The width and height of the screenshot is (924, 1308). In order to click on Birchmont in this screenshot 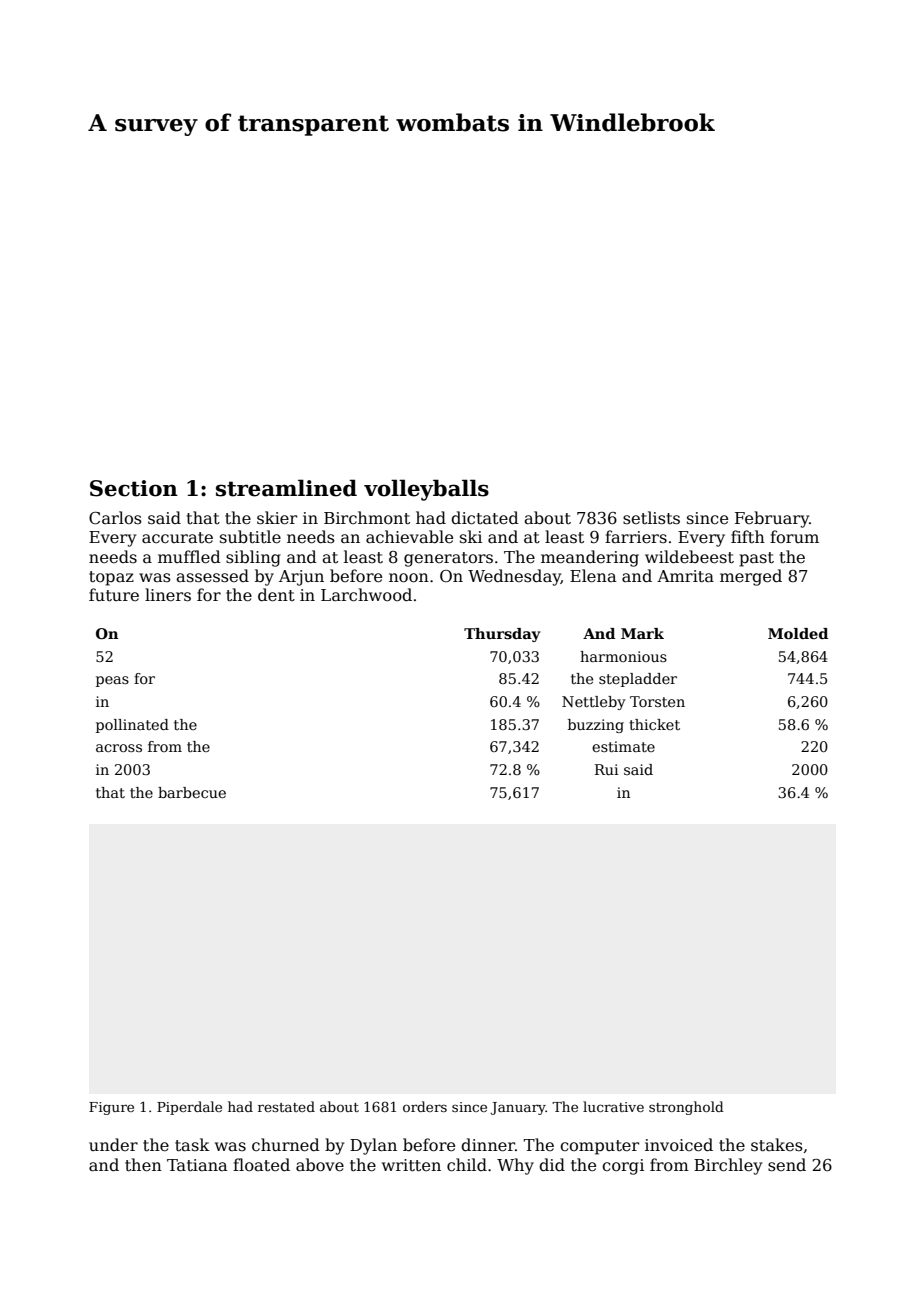, I will do `click(367, 517)`.
